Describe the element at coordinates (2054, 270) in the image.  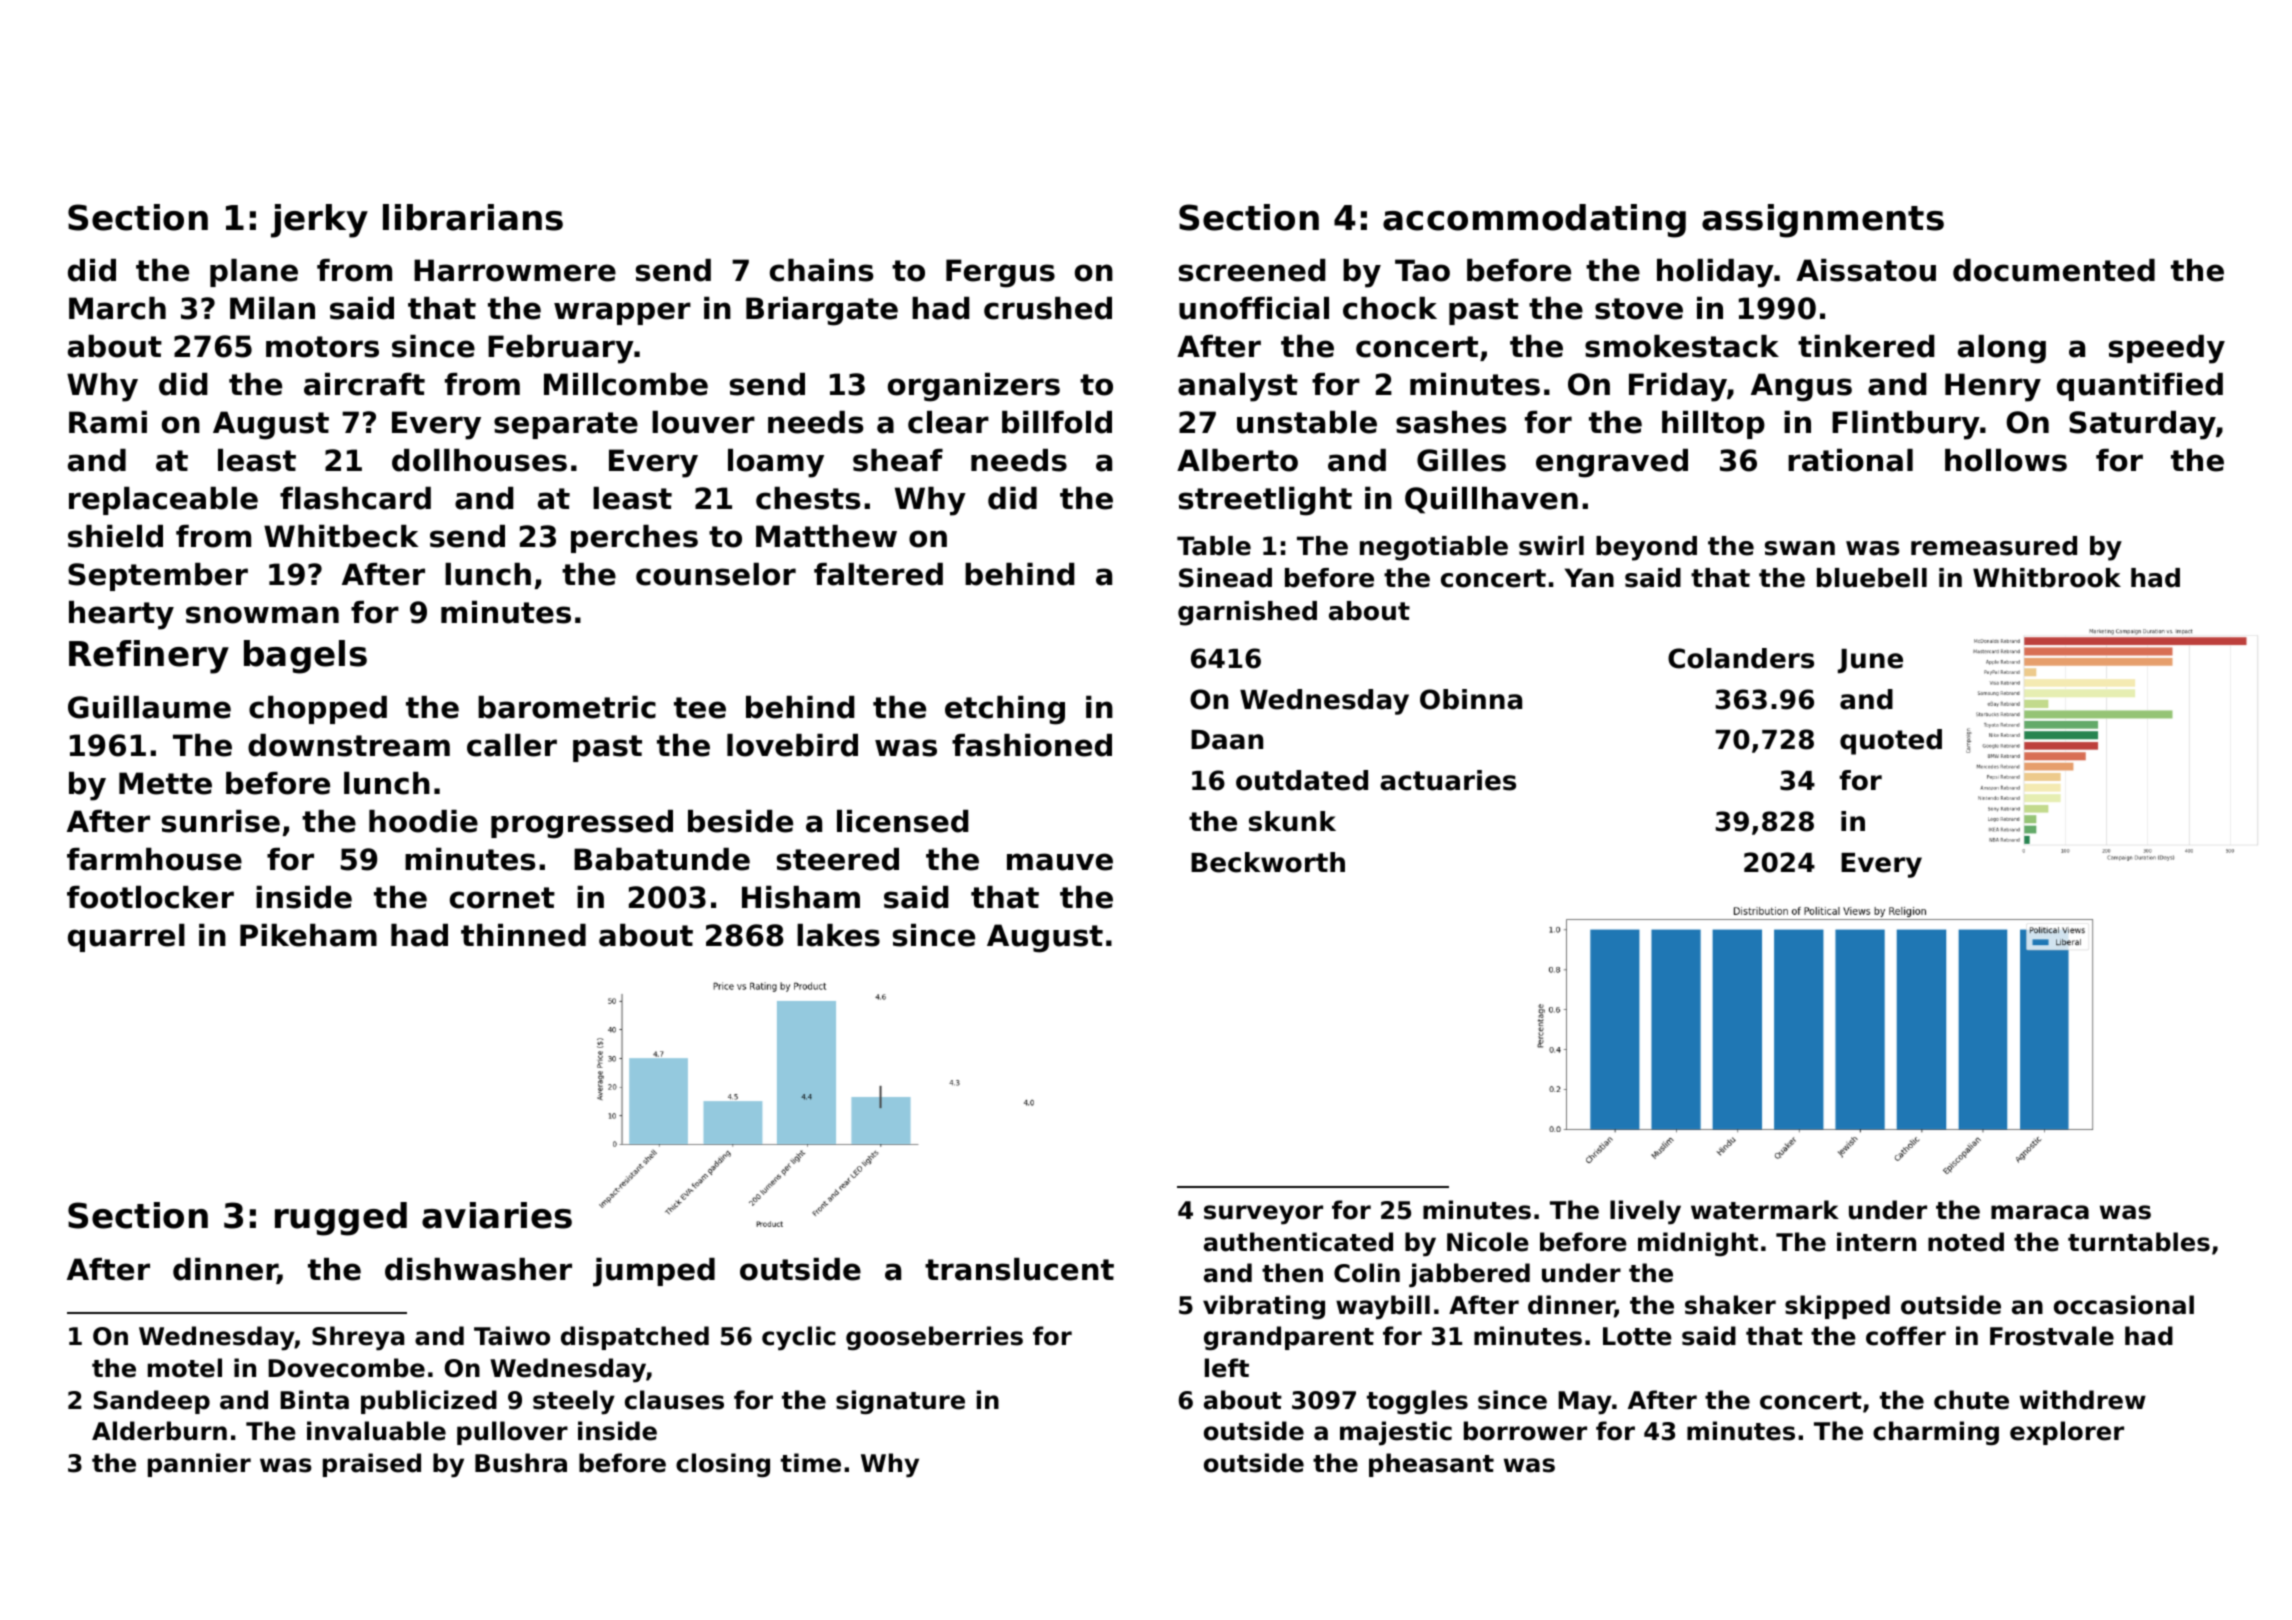
I see `documented` at that location.
